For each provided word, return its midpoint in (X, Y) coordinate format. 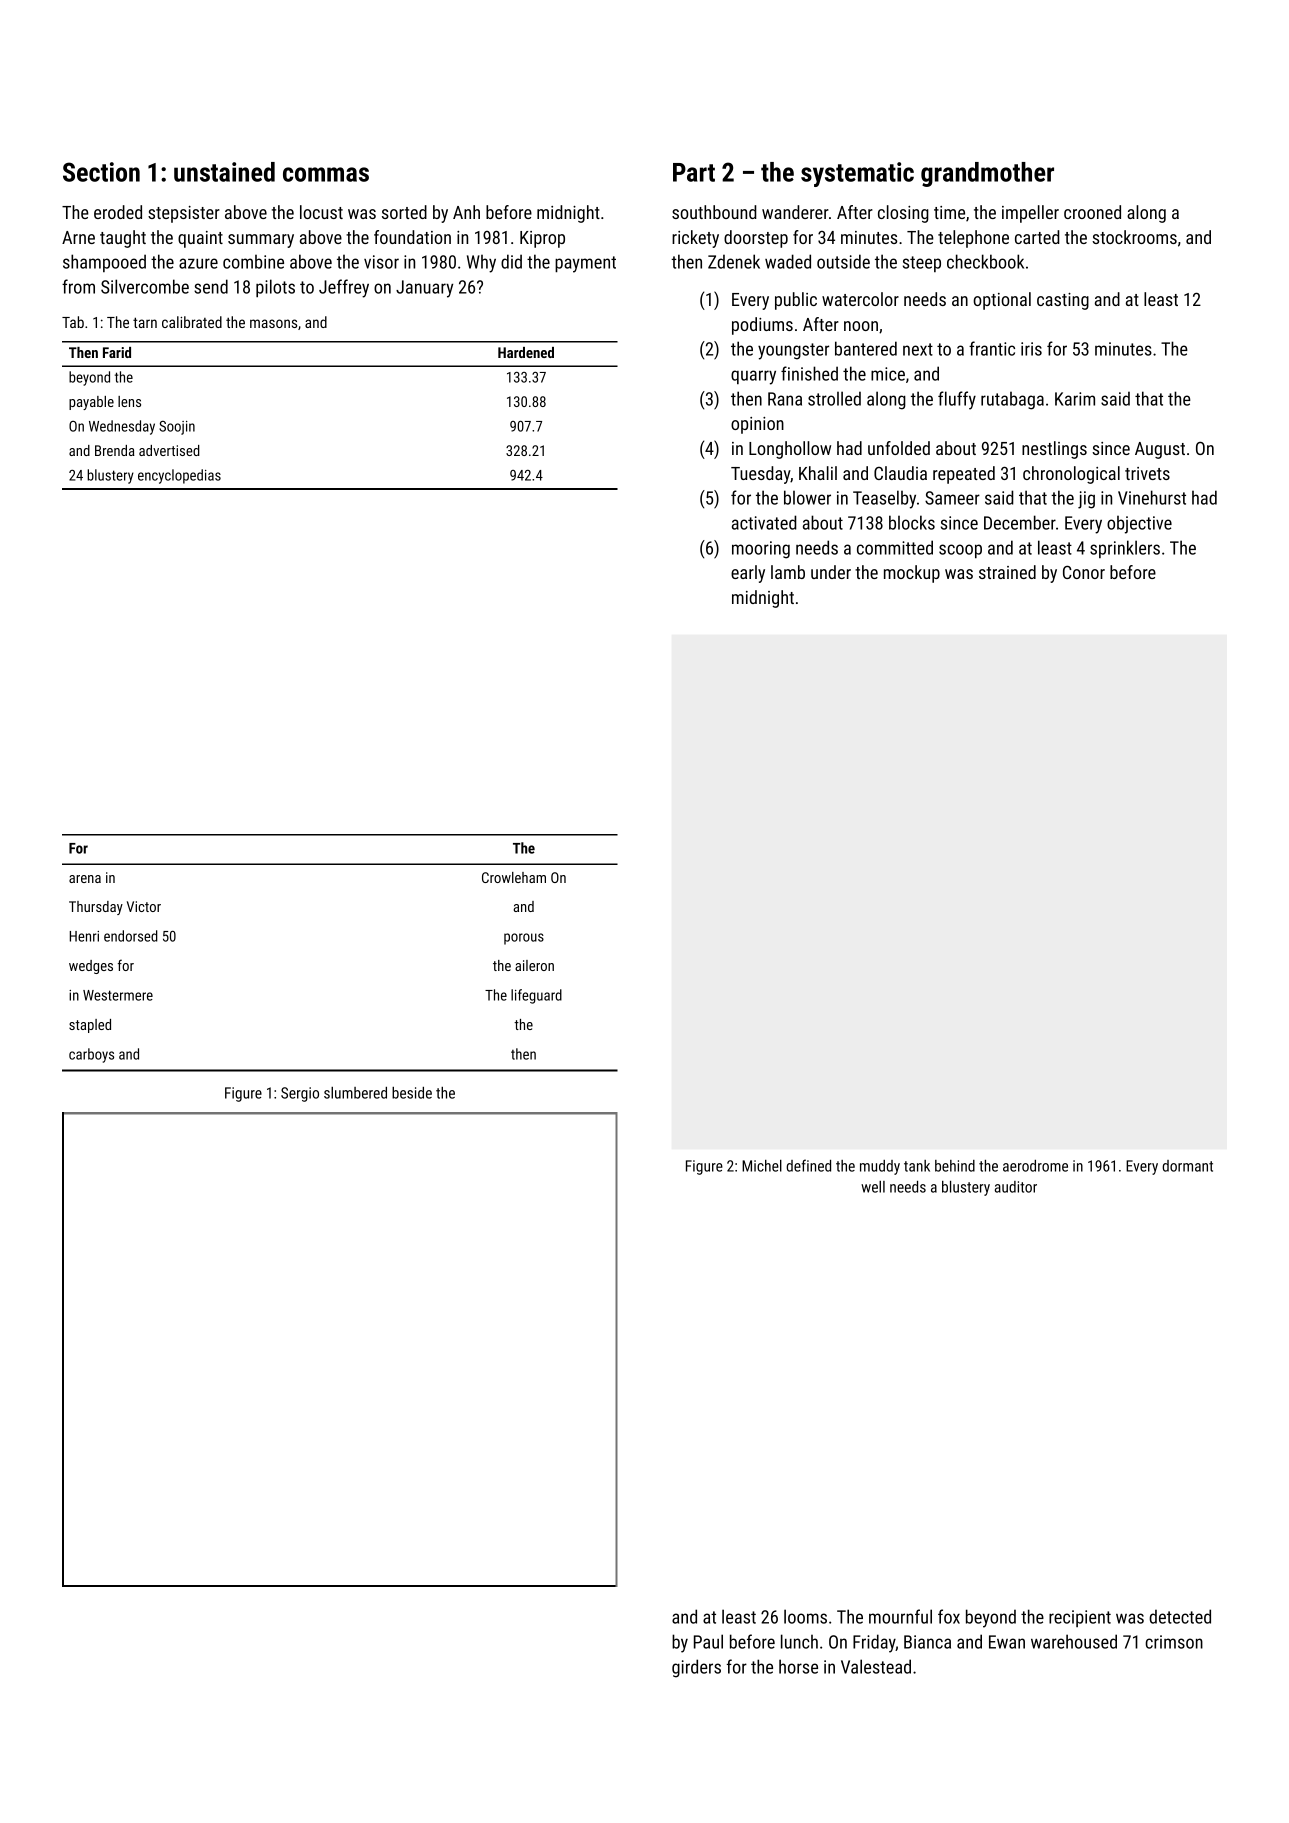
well (873, 1187)
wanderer (795, 212)
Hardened (526, 352)
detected (1180, 1616)
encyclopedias (179, 476)
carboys (91, 1055)
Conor (1084, 572)
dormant (1187, 1166)
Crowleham (514, 877)
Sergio (300, 1094)
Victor (144, 906)
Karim (1075, 399)
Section (101, 172)
